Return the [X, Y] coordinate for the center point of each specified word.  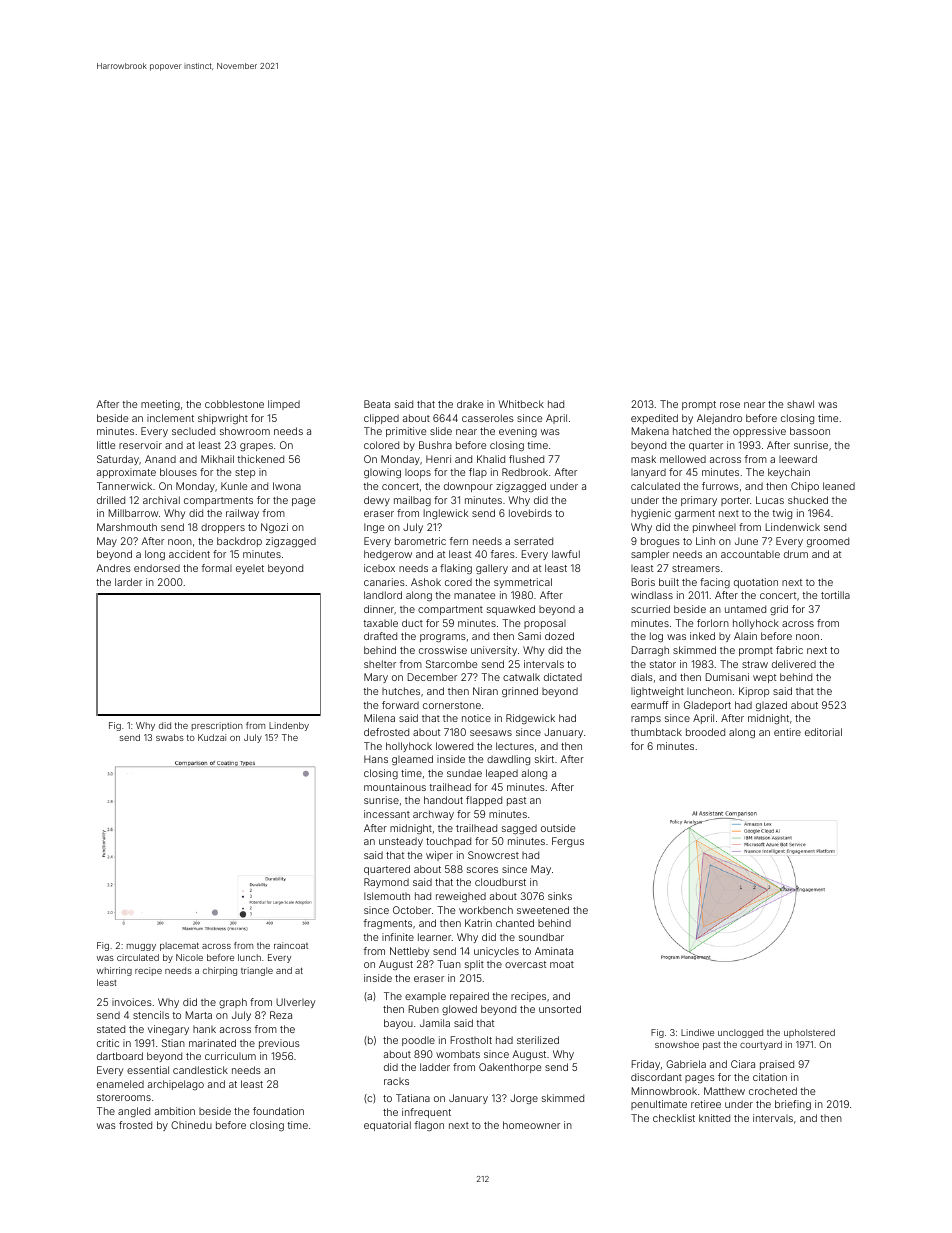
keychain [789, 473]
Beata [377, 404]
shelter [380, 664]
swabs [170, 737]
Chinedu [191, 1125]
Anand [160, 459]
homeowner [531, 1125]
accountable [750, 554]
